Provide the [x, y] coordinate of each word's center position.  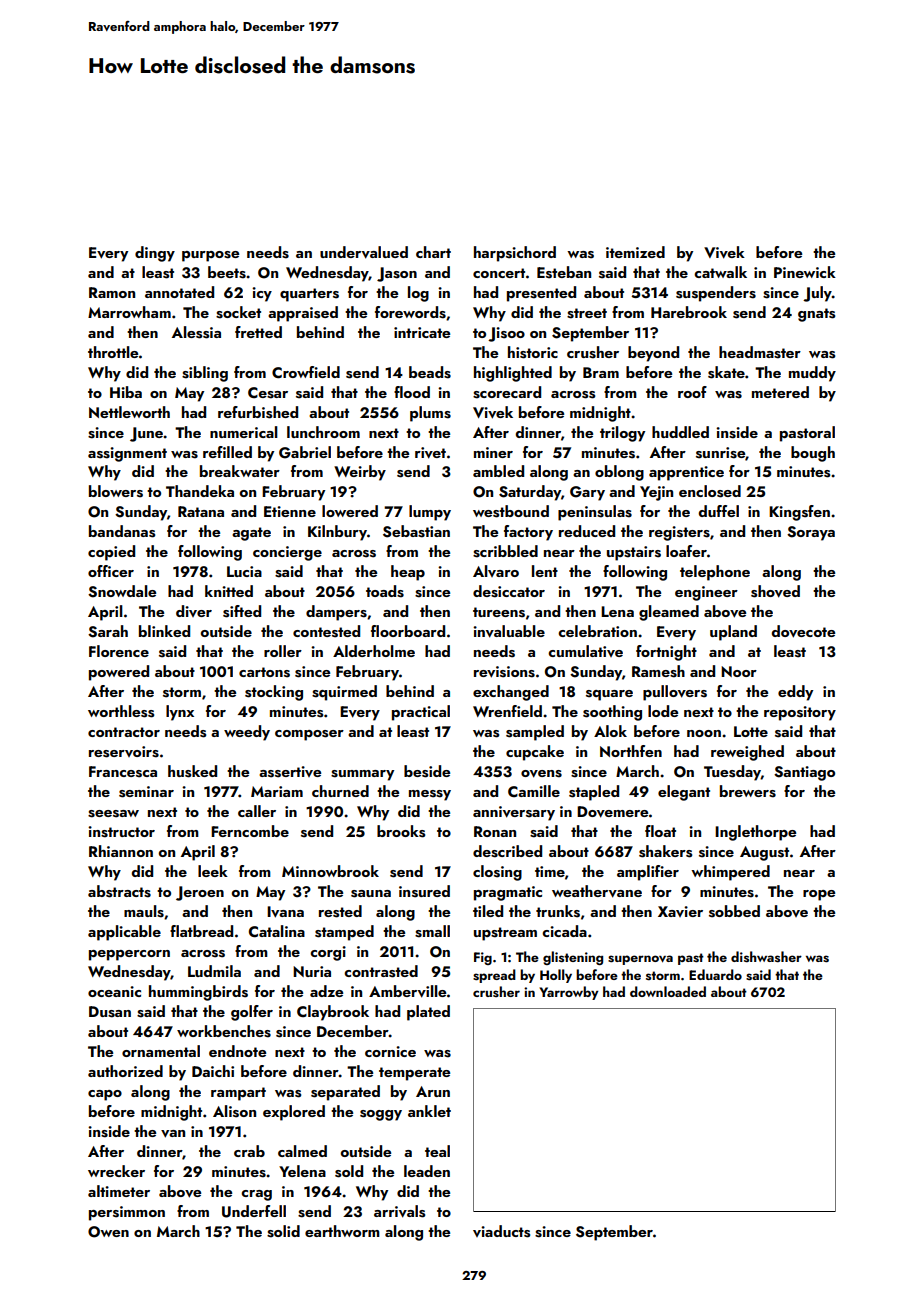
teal [437, 1151]
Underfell [254, 1211]
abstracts [119, 891]
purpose [210, 256]
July [817, 294]
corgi [328, 953]
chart [433, 252]
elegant [684, 793]
